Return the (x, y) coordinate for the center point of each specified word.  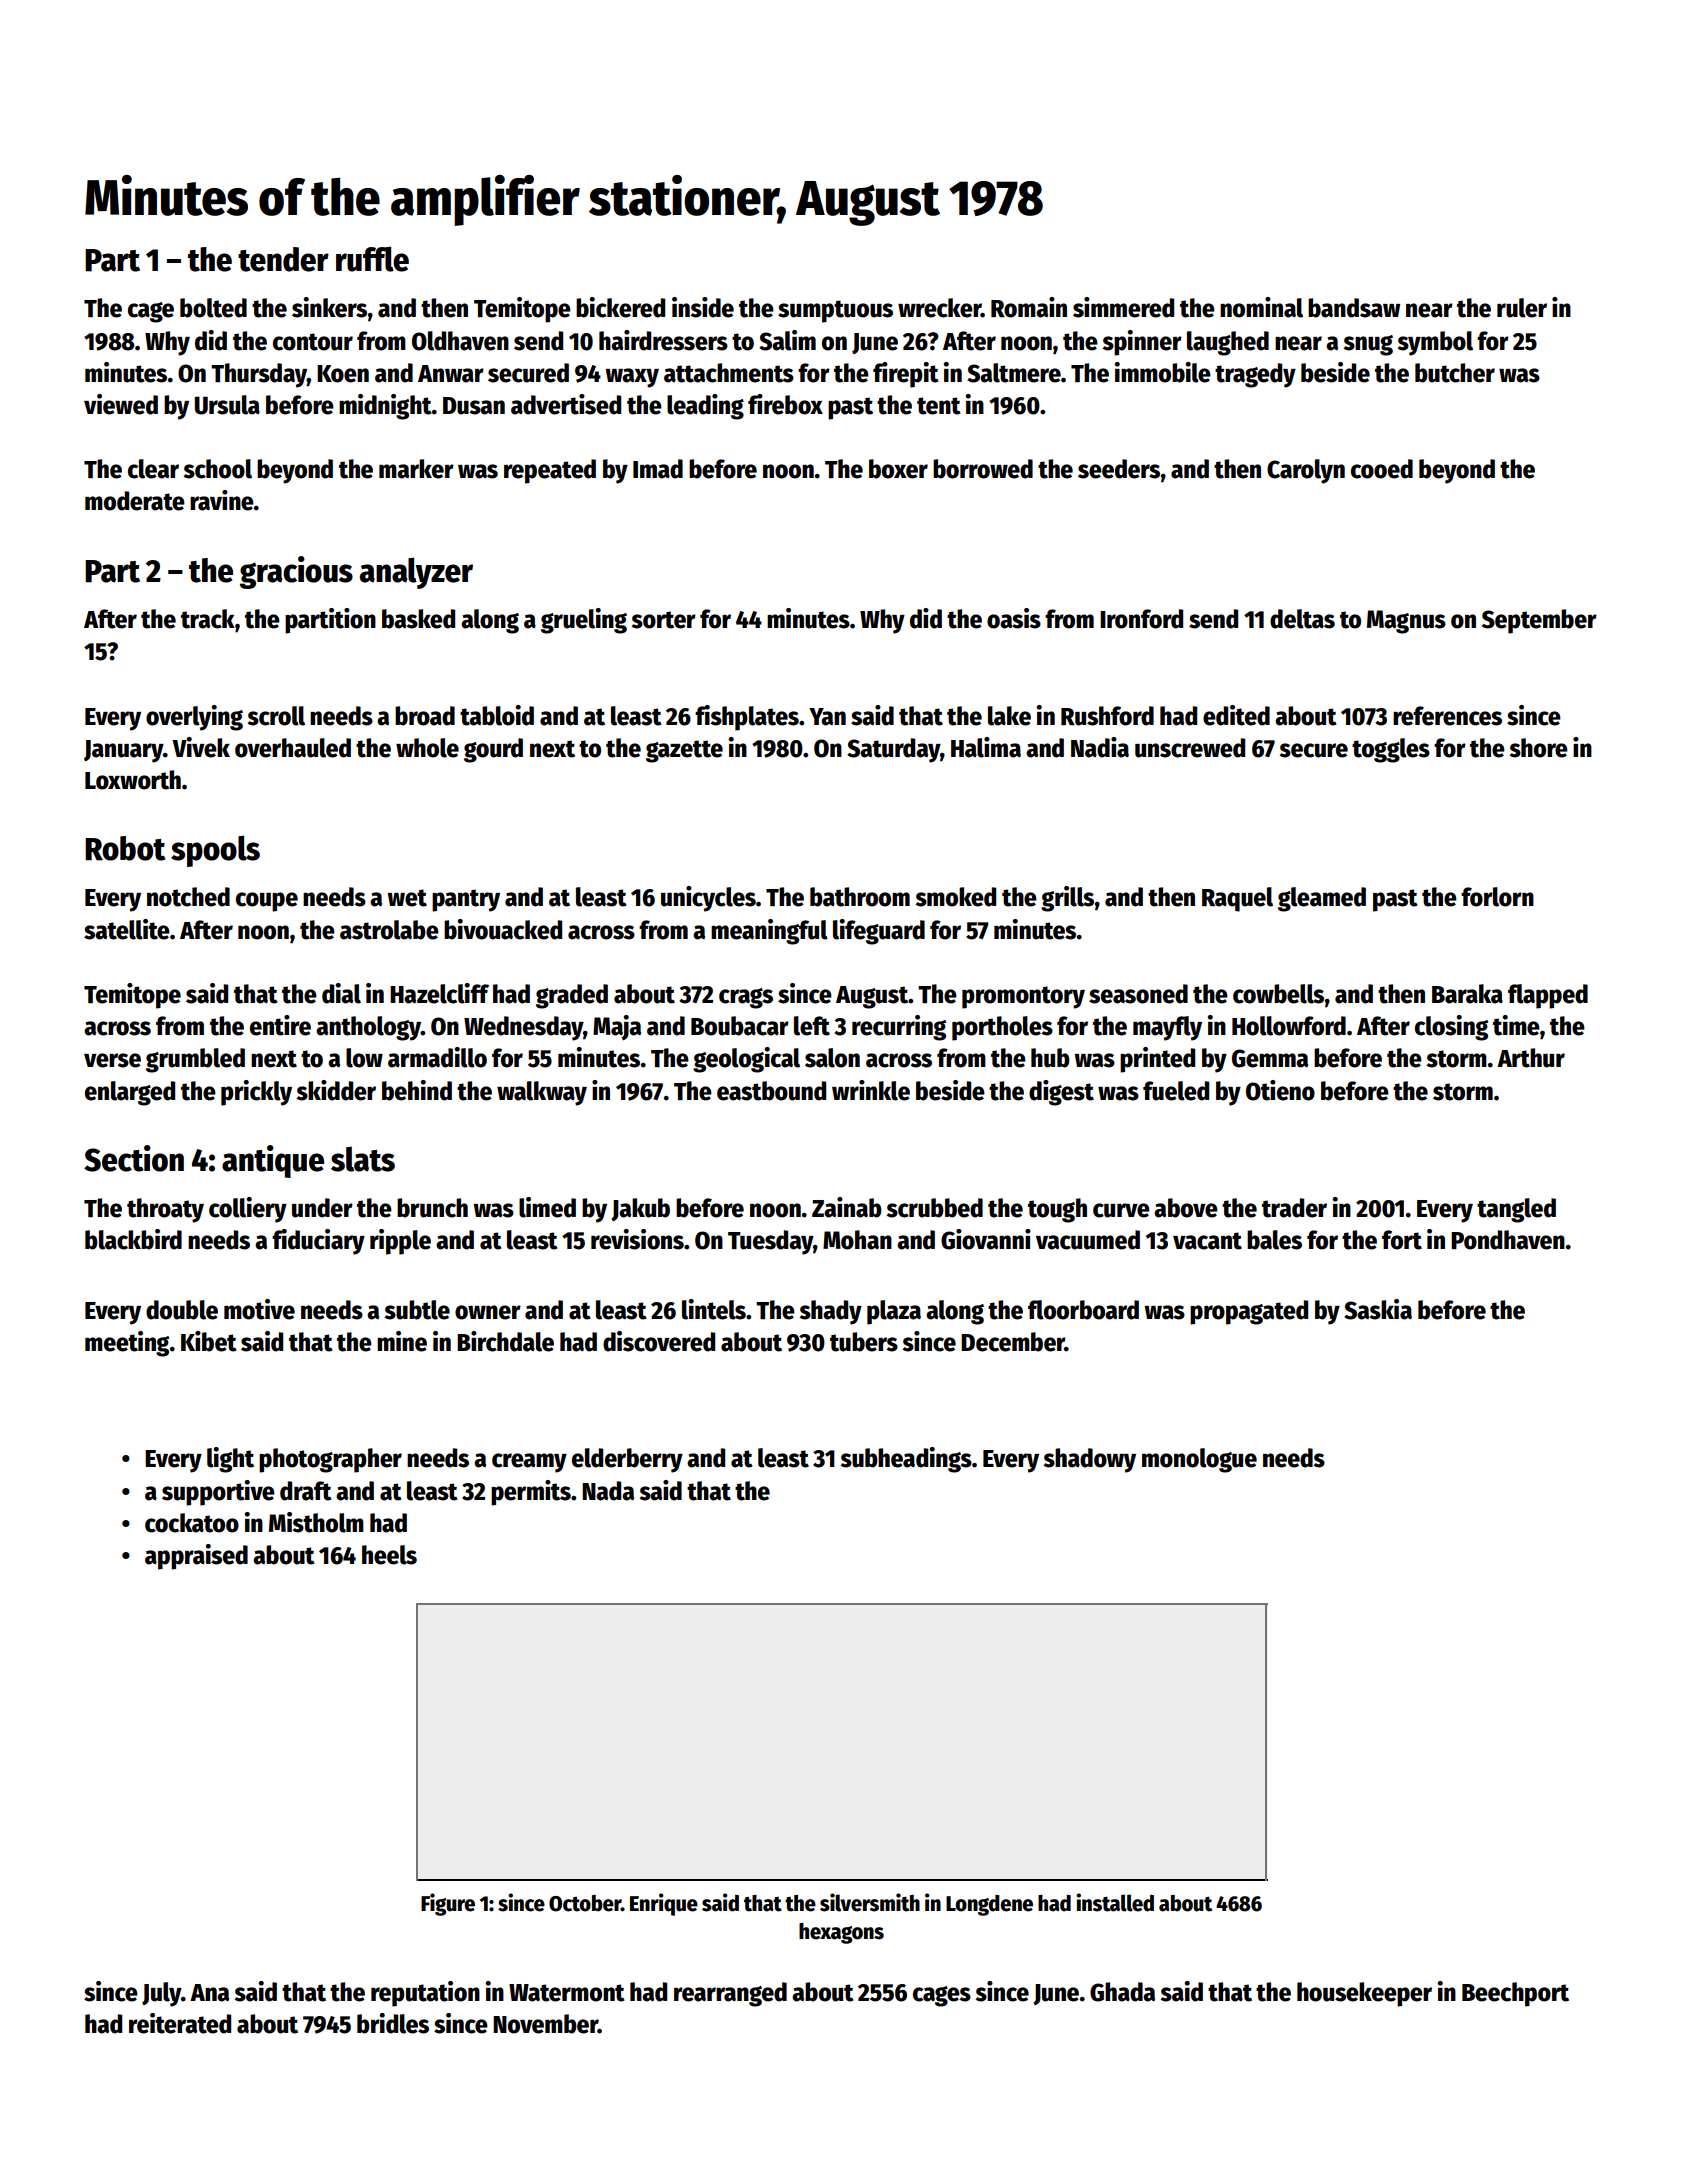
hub (1050, 1058)
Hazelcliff (439, 993)
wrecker (939, 308)
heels (389, 1555)
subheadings (906, 1460)
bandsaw (1354, 308)
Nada (608, 1491)
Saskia (1378, 1309)
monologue (1199, 1460)
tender (283, 259)
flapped (1548, 996)
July (161, 1994)
